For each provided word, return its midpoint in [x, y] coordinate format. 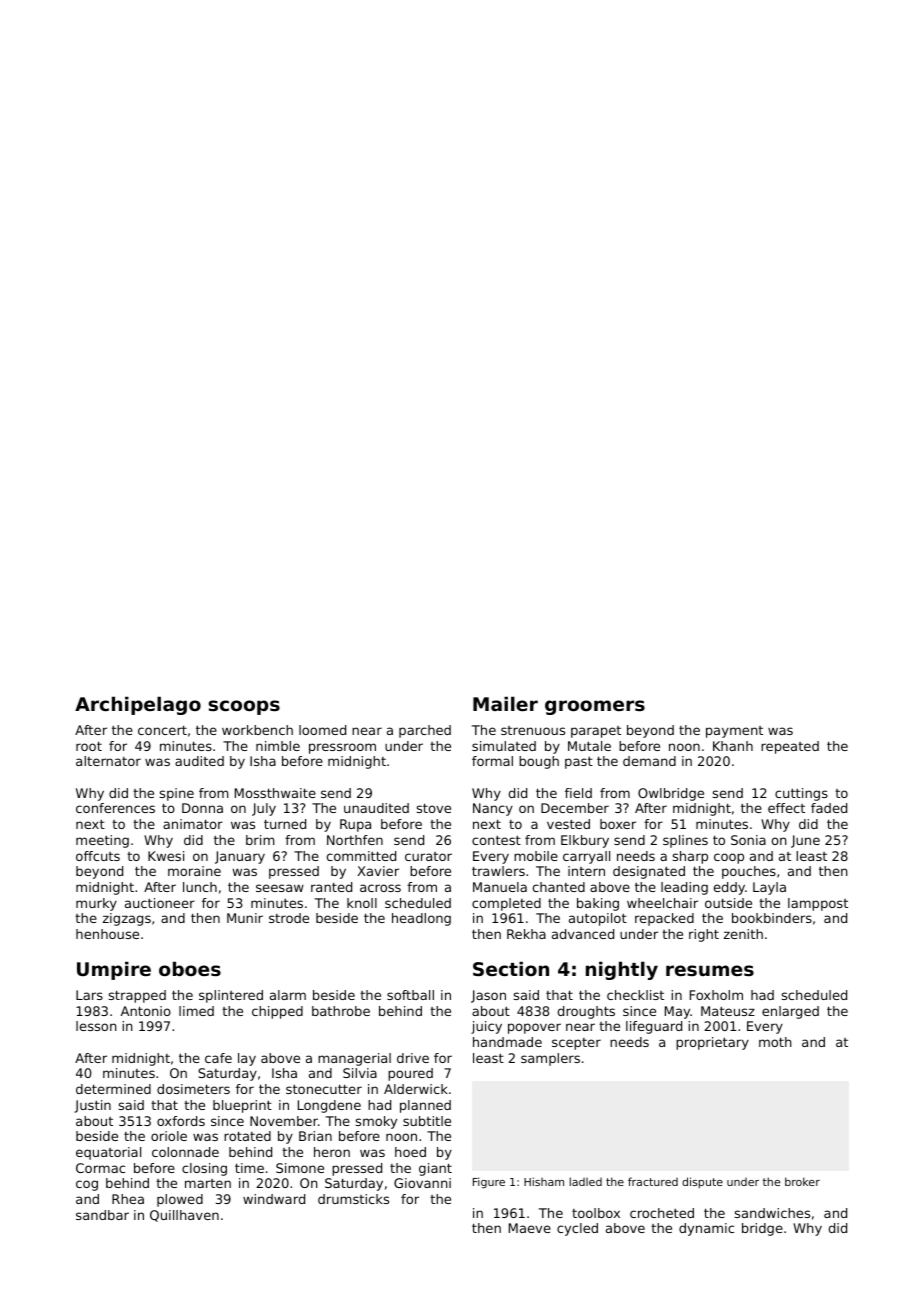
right [704, 935]
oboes [190, 968]
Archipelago [138, 705]
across [380, 888]
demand [649, 761]
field [578, 793]
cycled [577, 1229]
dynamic [706, 1229]
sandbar [102, 1215]
